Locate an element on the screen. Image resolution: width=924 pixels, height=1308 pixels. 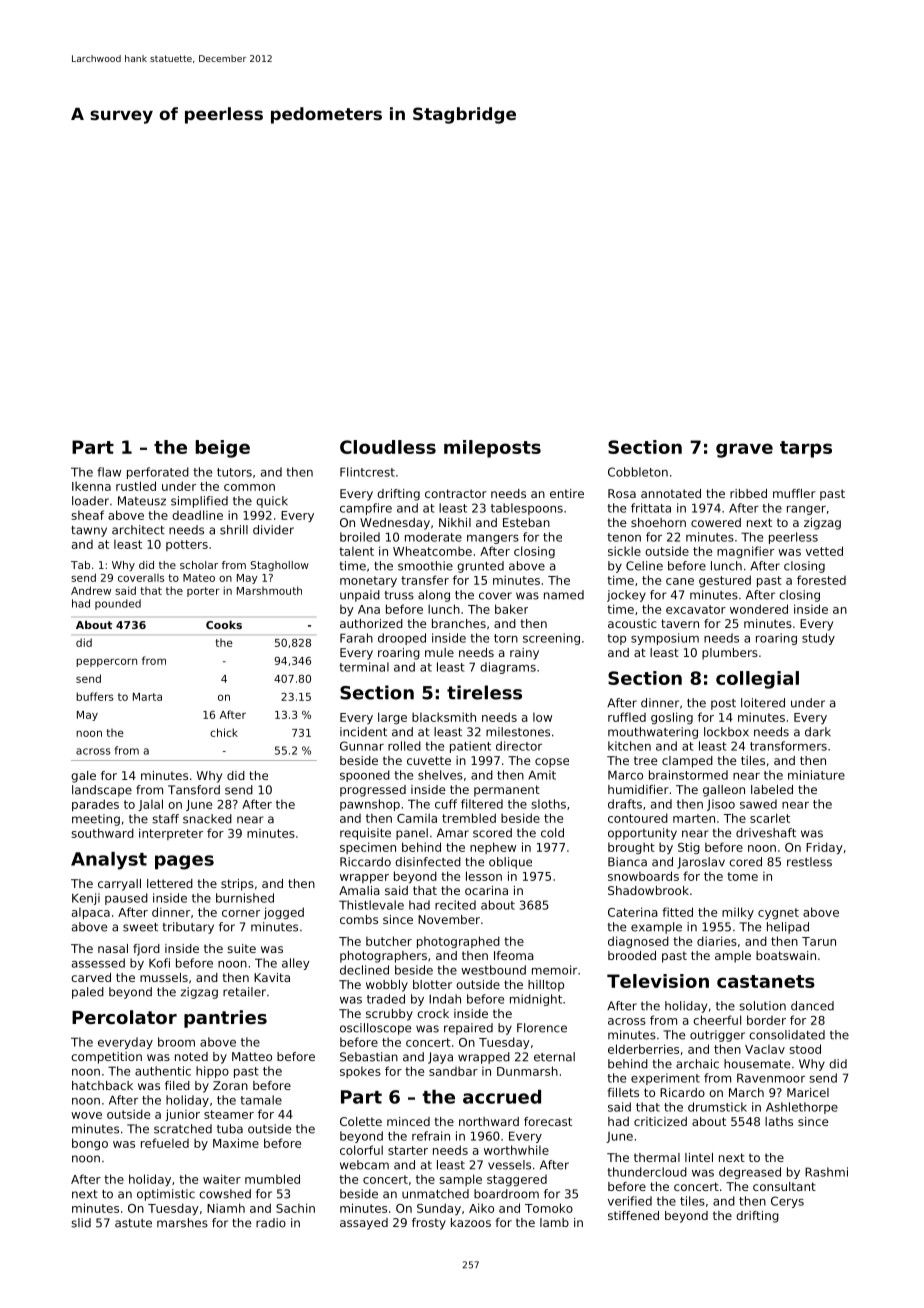
buffers is located at coordinates (95, 696).
